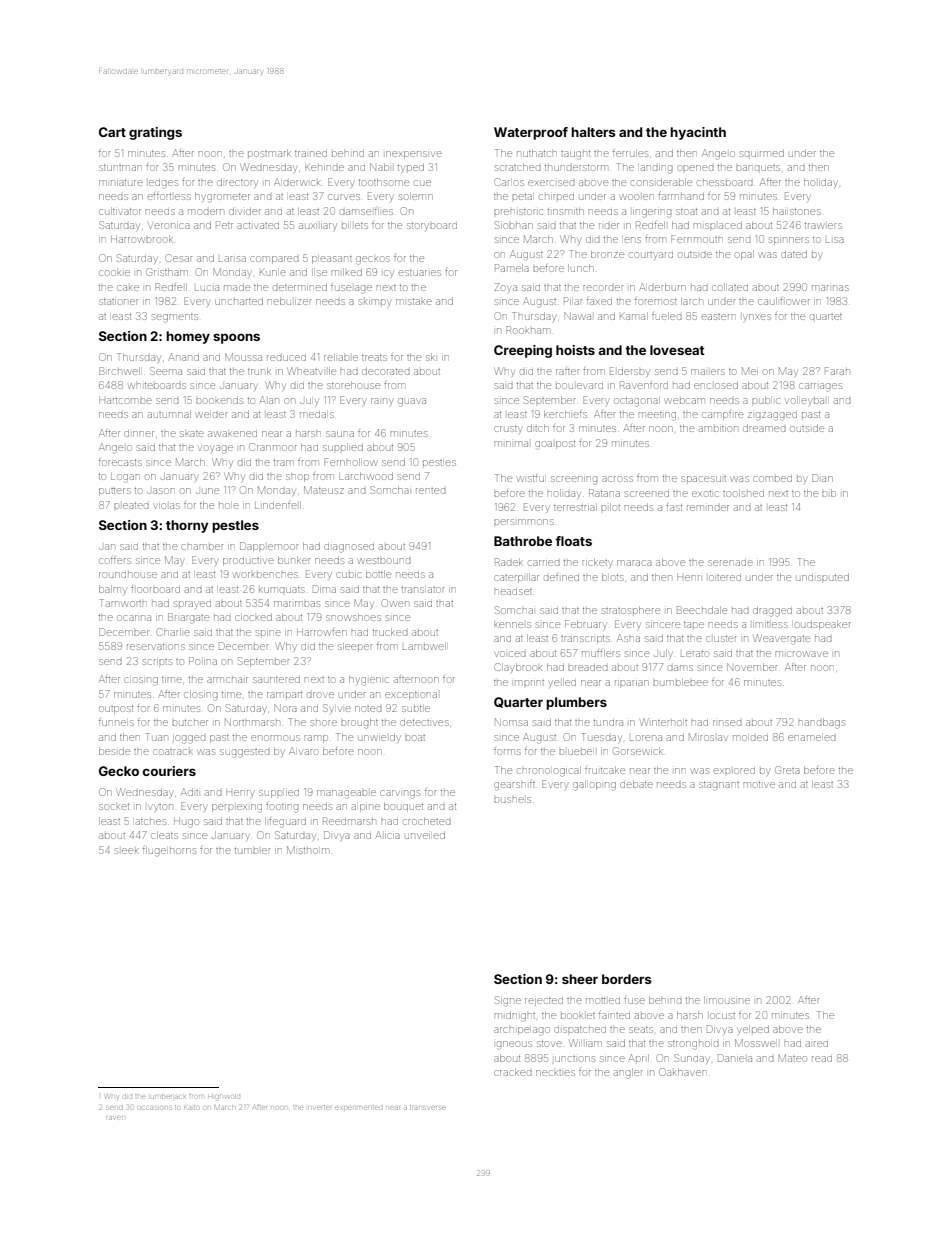  What do you see at coordinates (169, 852) in the document?
I see `flugelhorns` at bounding box center [169, 852].
